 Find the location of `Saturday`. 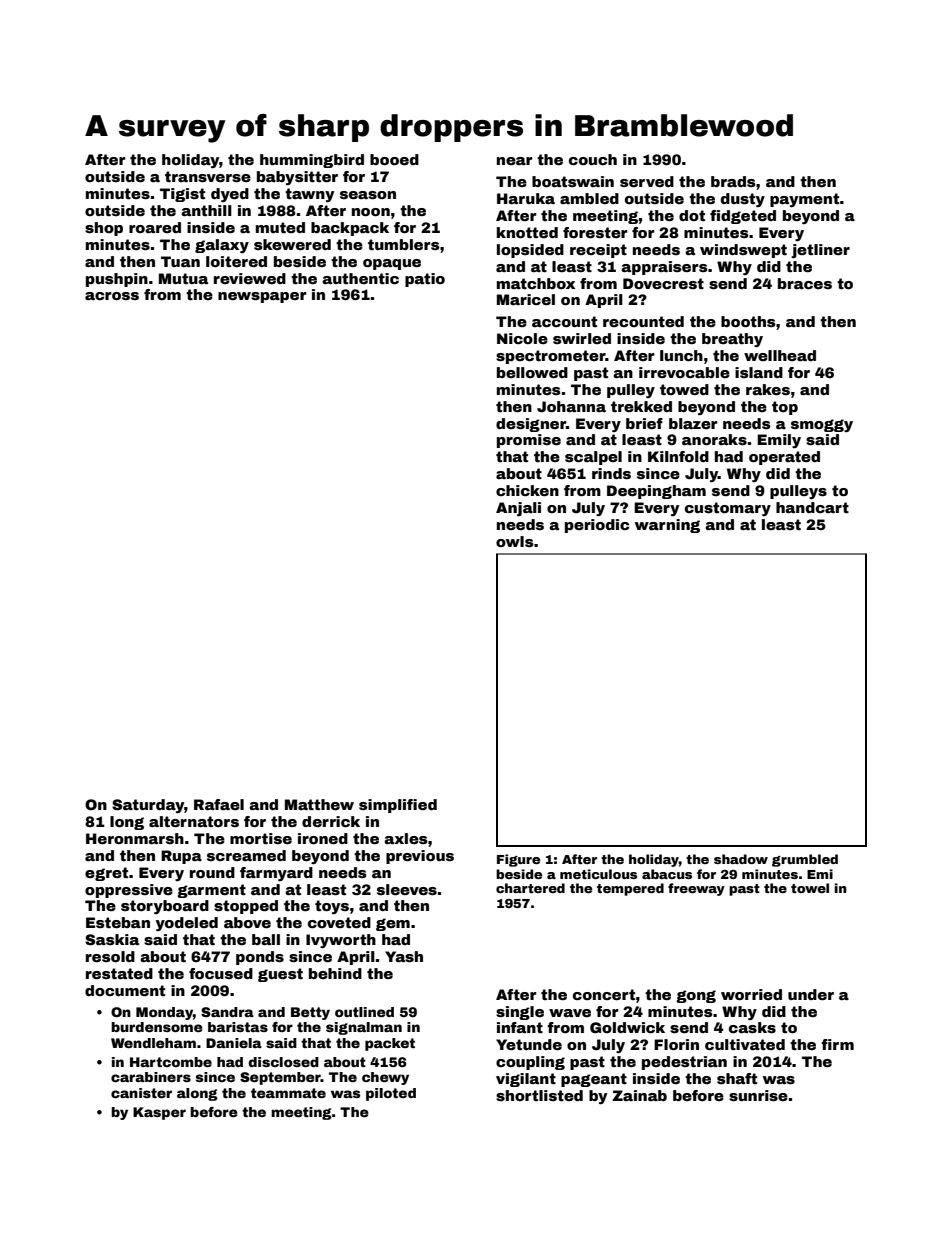

Saturday is located at coordinates (148, 806).
